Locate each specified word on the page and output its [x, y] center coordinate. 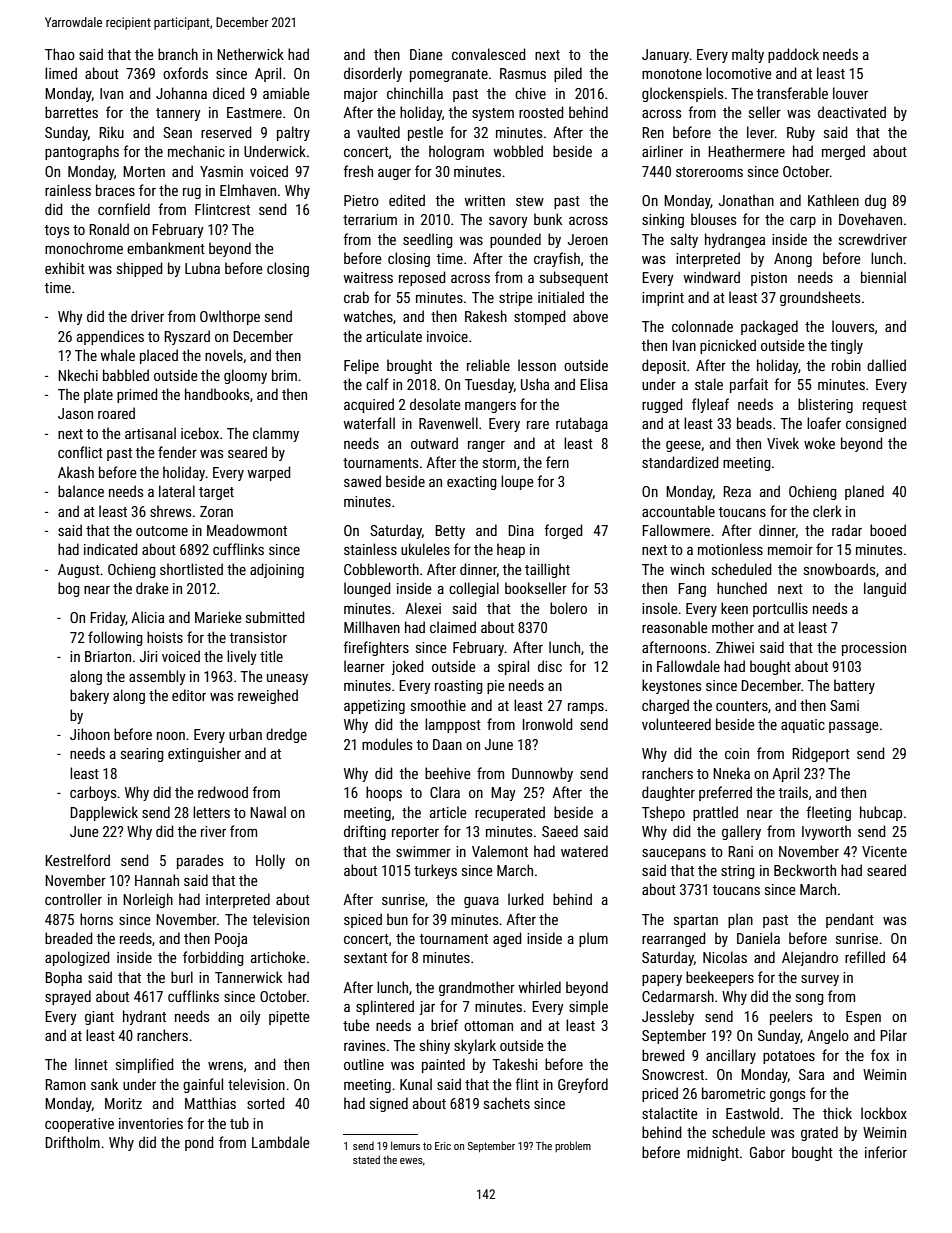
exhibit [65, 268]
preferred [725, 793]
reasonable [675, 627]
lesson [537, 365]
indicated [111, 549]
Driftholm [72, 1142]
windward [711, 277]
